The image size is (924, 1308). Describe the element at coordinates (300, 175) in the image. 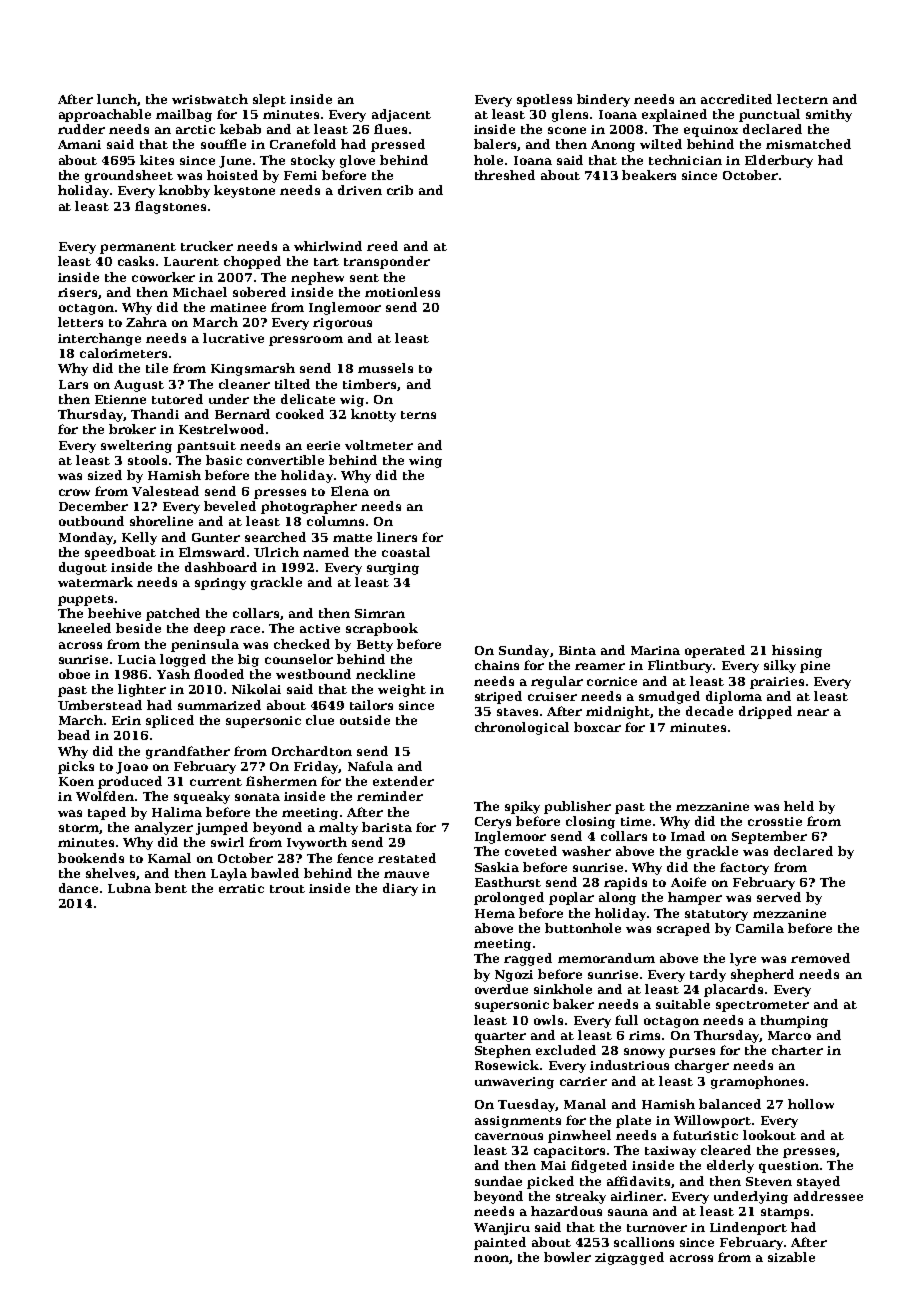

I see `Femi` at that location.
